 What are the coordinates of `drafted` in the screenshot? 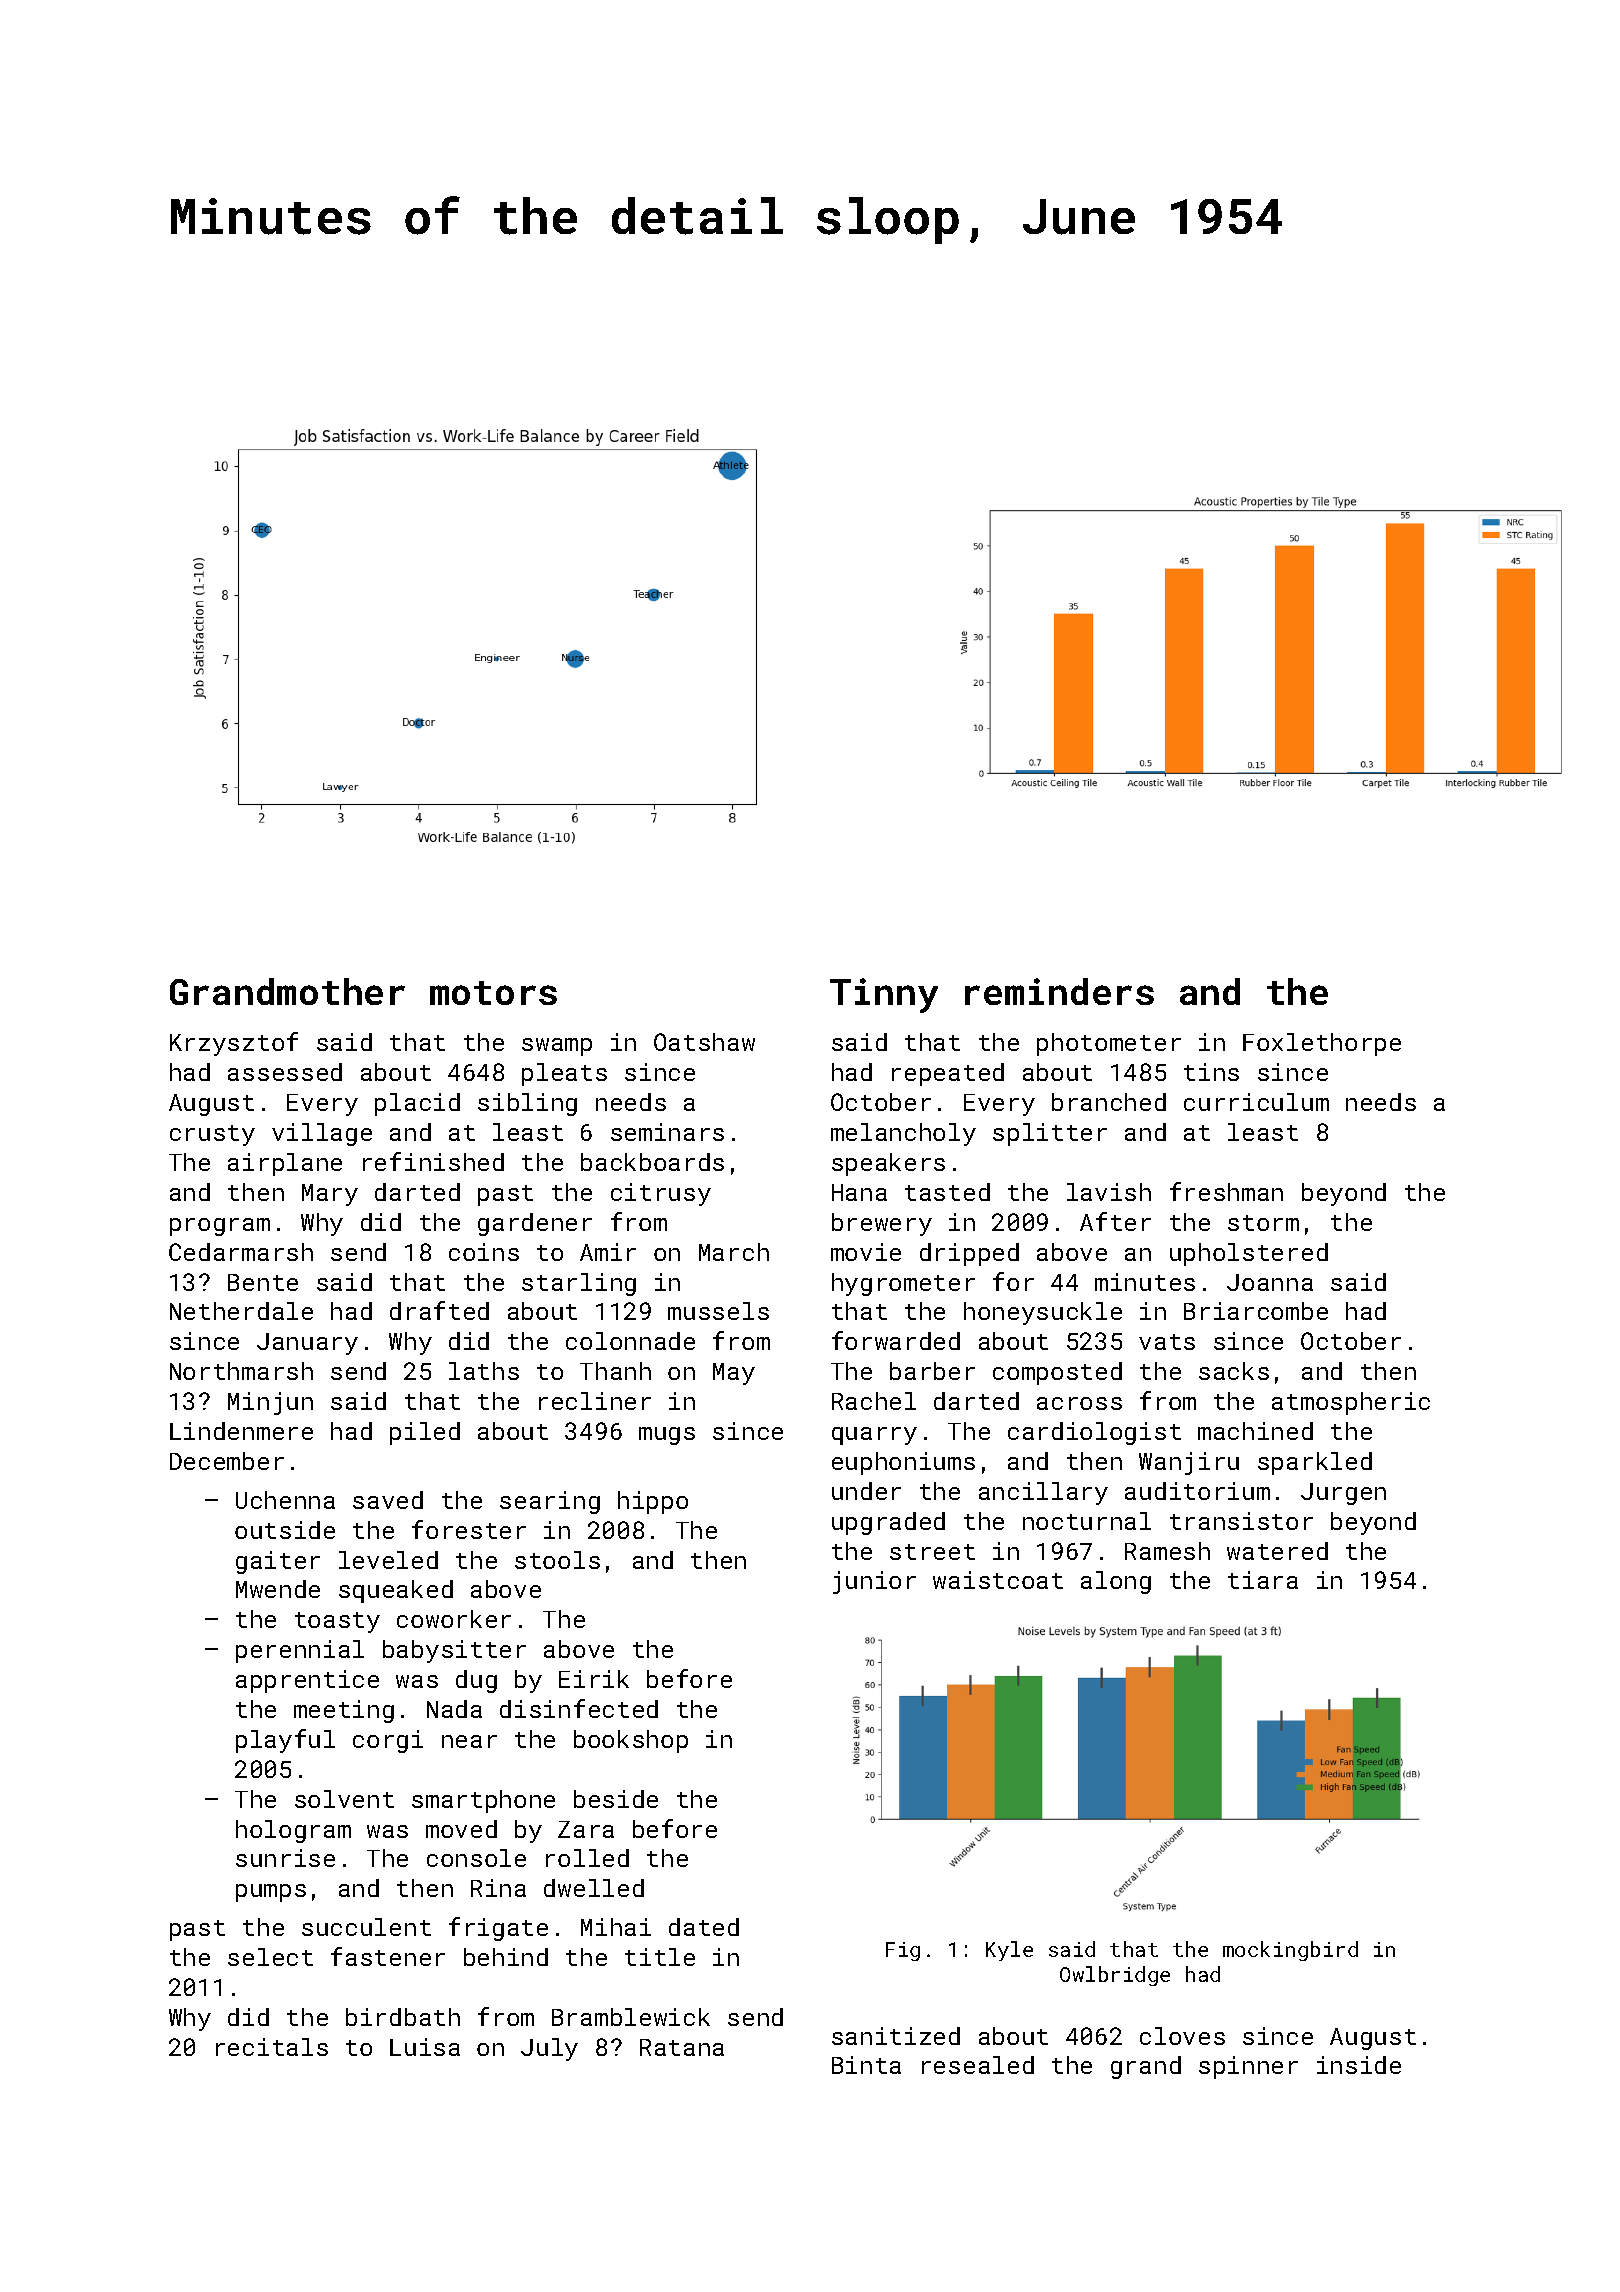 It's located at (439, 1310).
